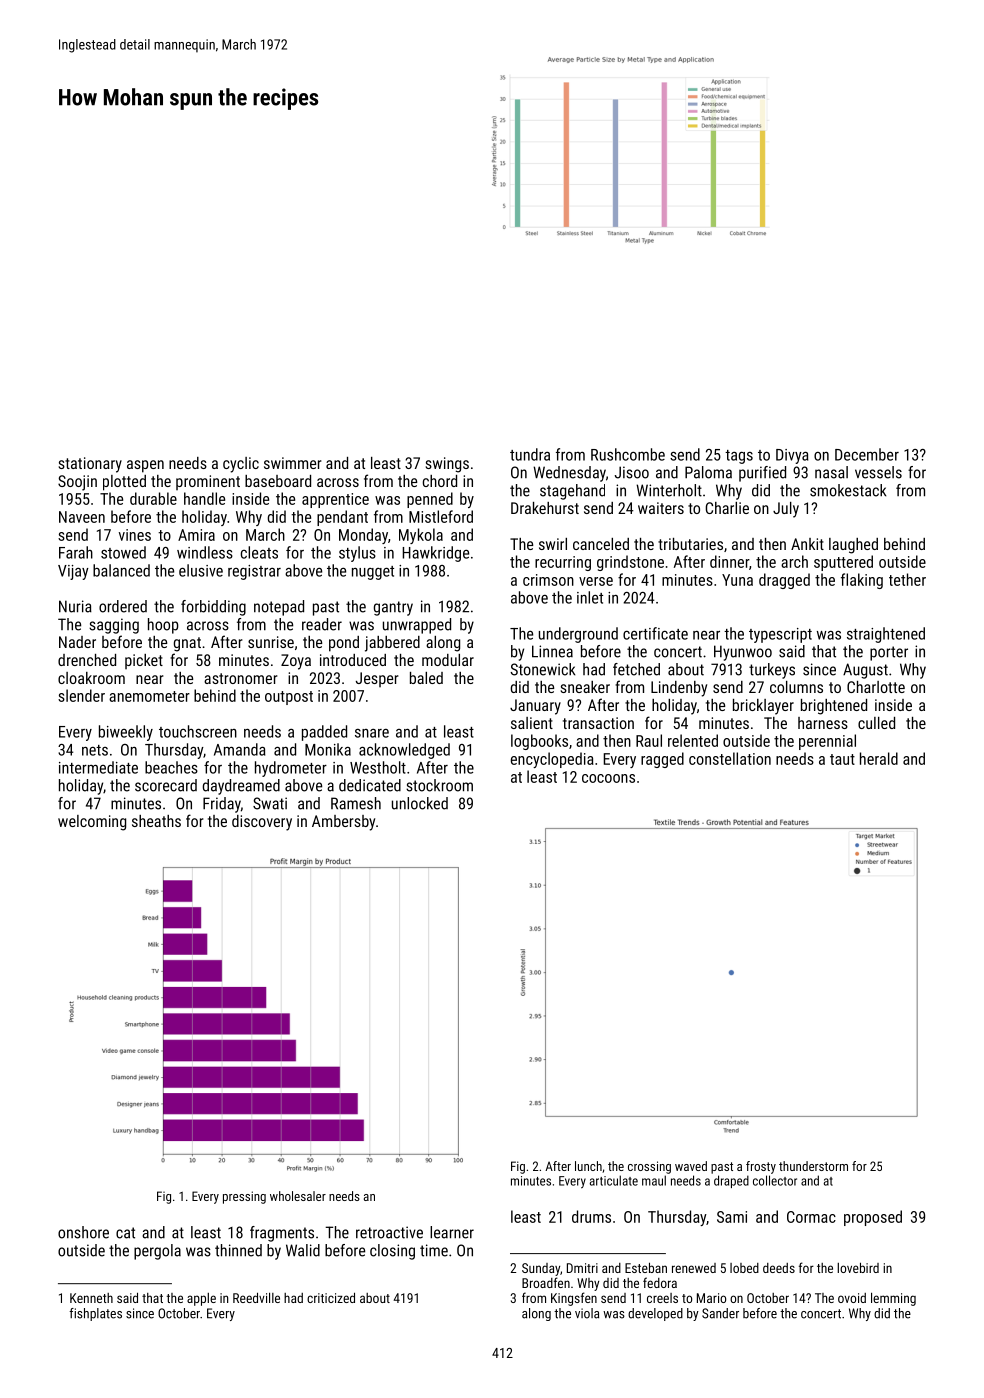 This page has height=1398, width=984. Describe the element at coordinates (834, 707) in the page. I see `brightened` at that location.
